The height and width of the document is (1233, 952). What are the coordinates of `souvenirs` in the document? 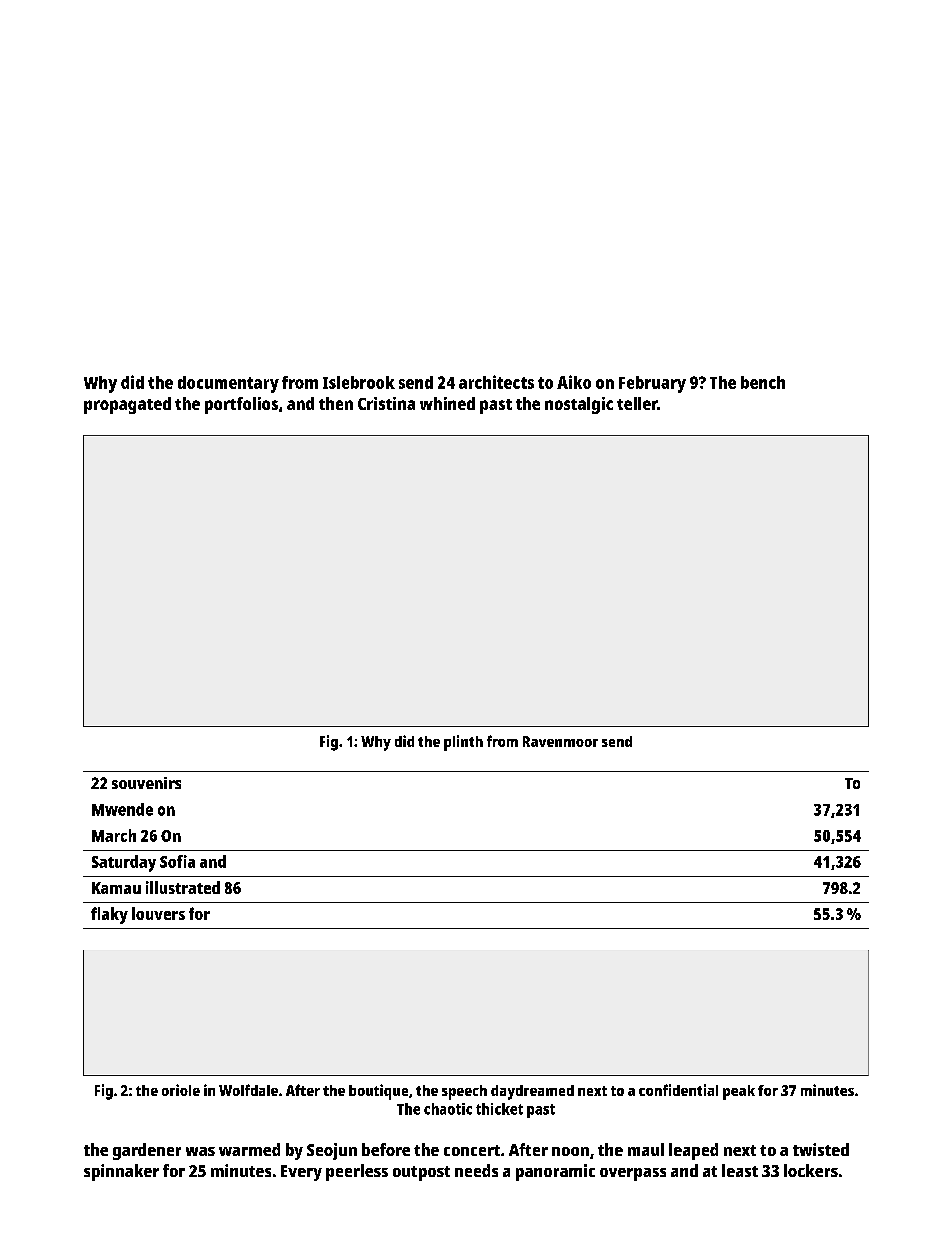 It's located at (146, 783).
